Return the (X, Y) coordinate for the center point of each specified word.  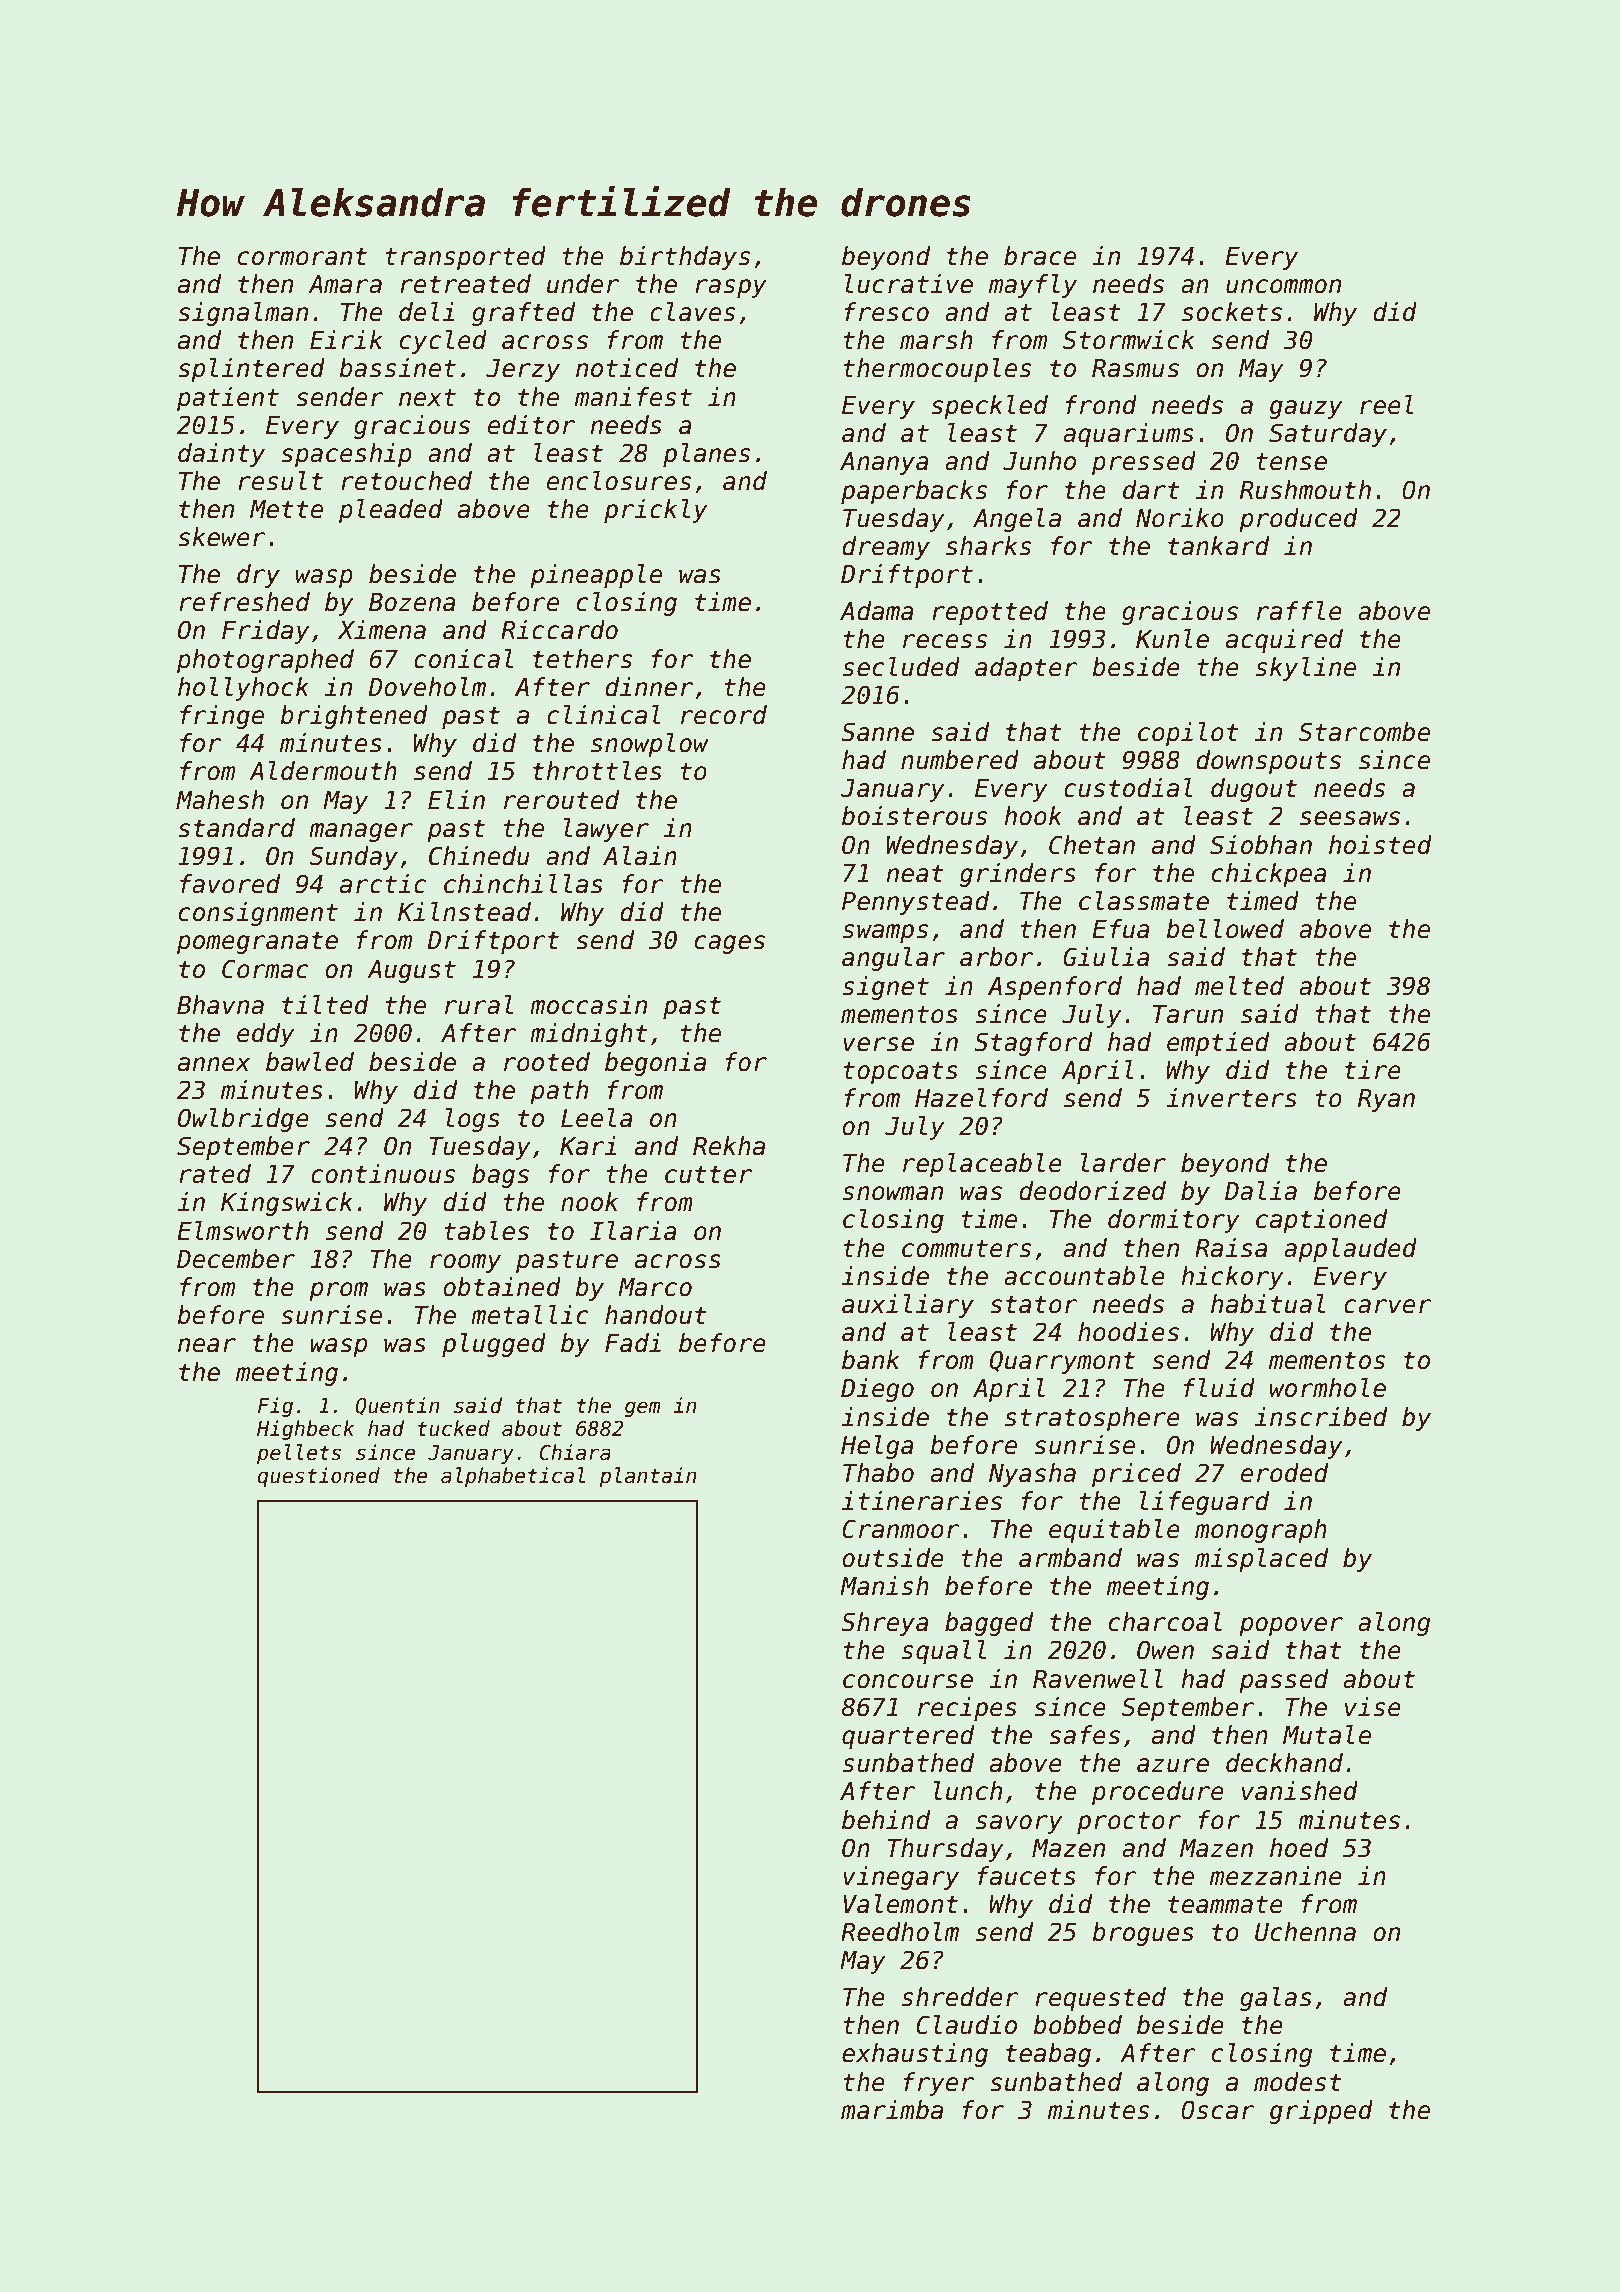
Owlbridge (243, 1120)
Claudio (966, 2025)
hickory (1232, 1278)
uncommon (1283, 286)
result (280, 481)
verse (878, 1044)
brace (1040, 256)
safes (1084, 1735)
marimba (892, 2110)
